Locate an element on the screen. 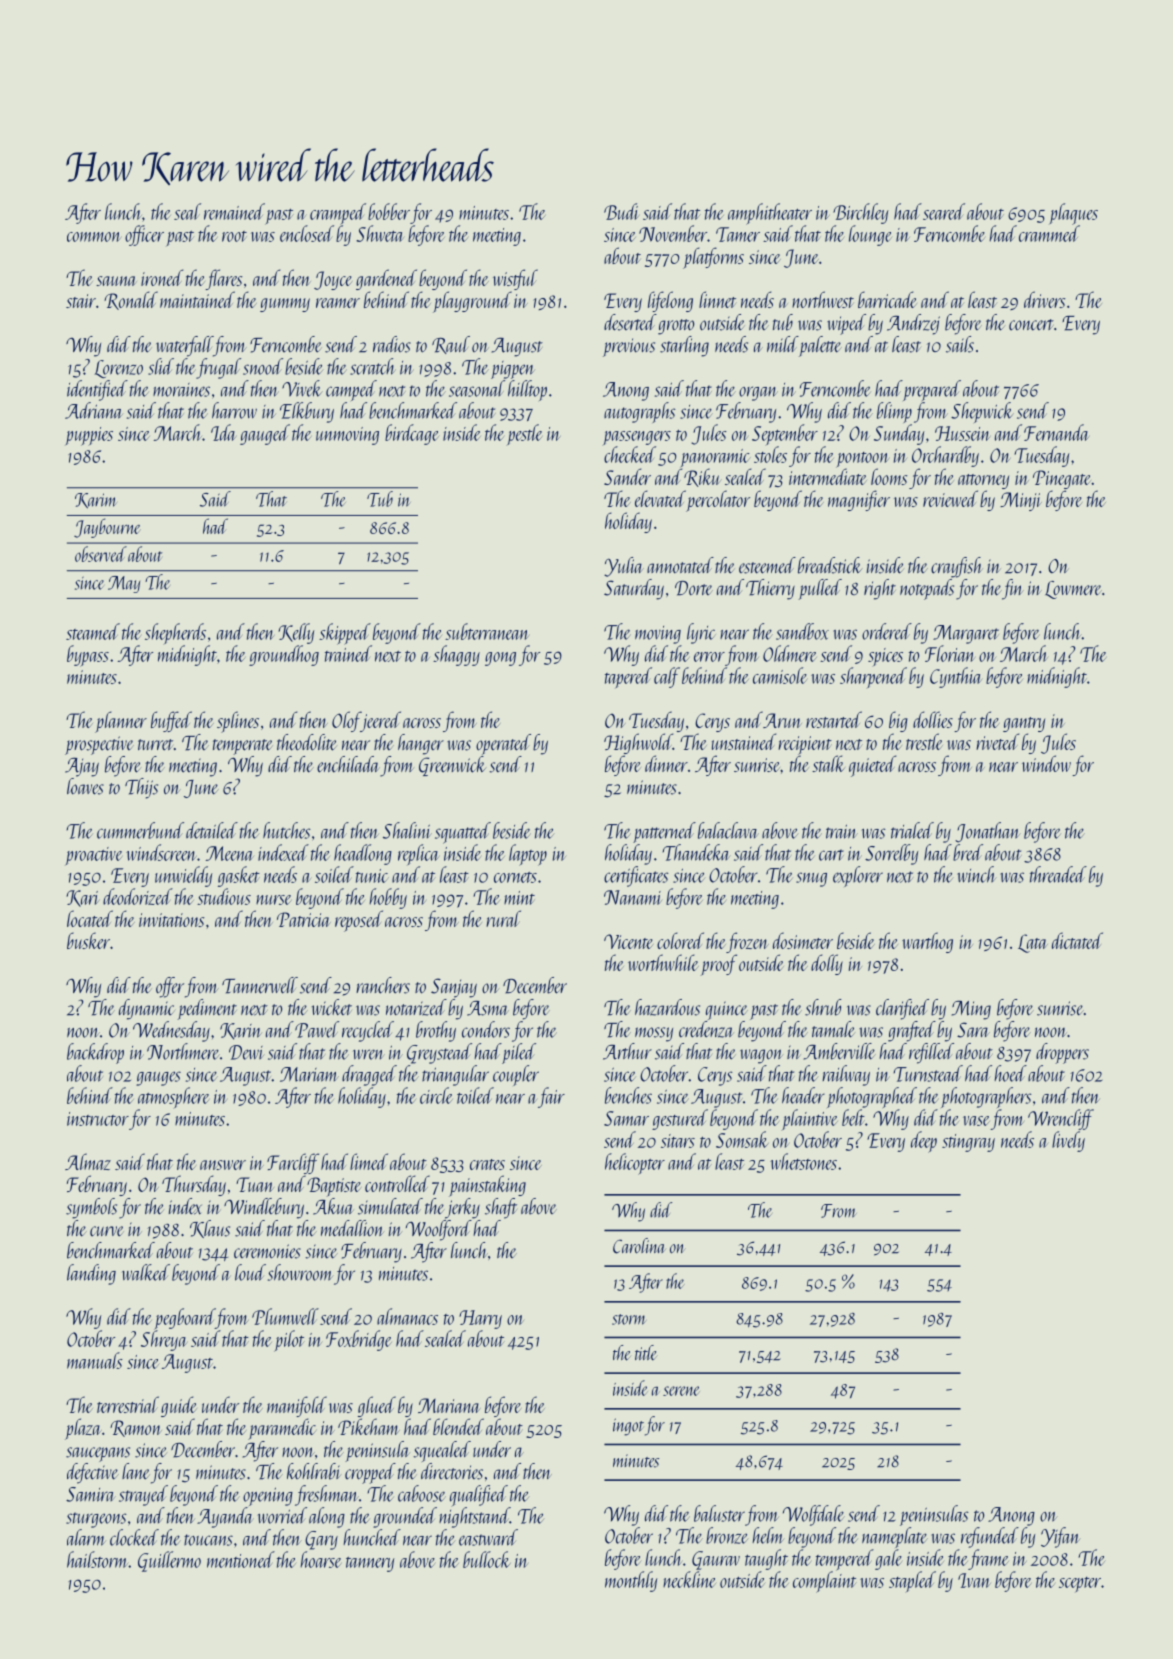 The height and width of the screenshot is (1659, 1173). bullock is located at coordinates (487, 1559).
